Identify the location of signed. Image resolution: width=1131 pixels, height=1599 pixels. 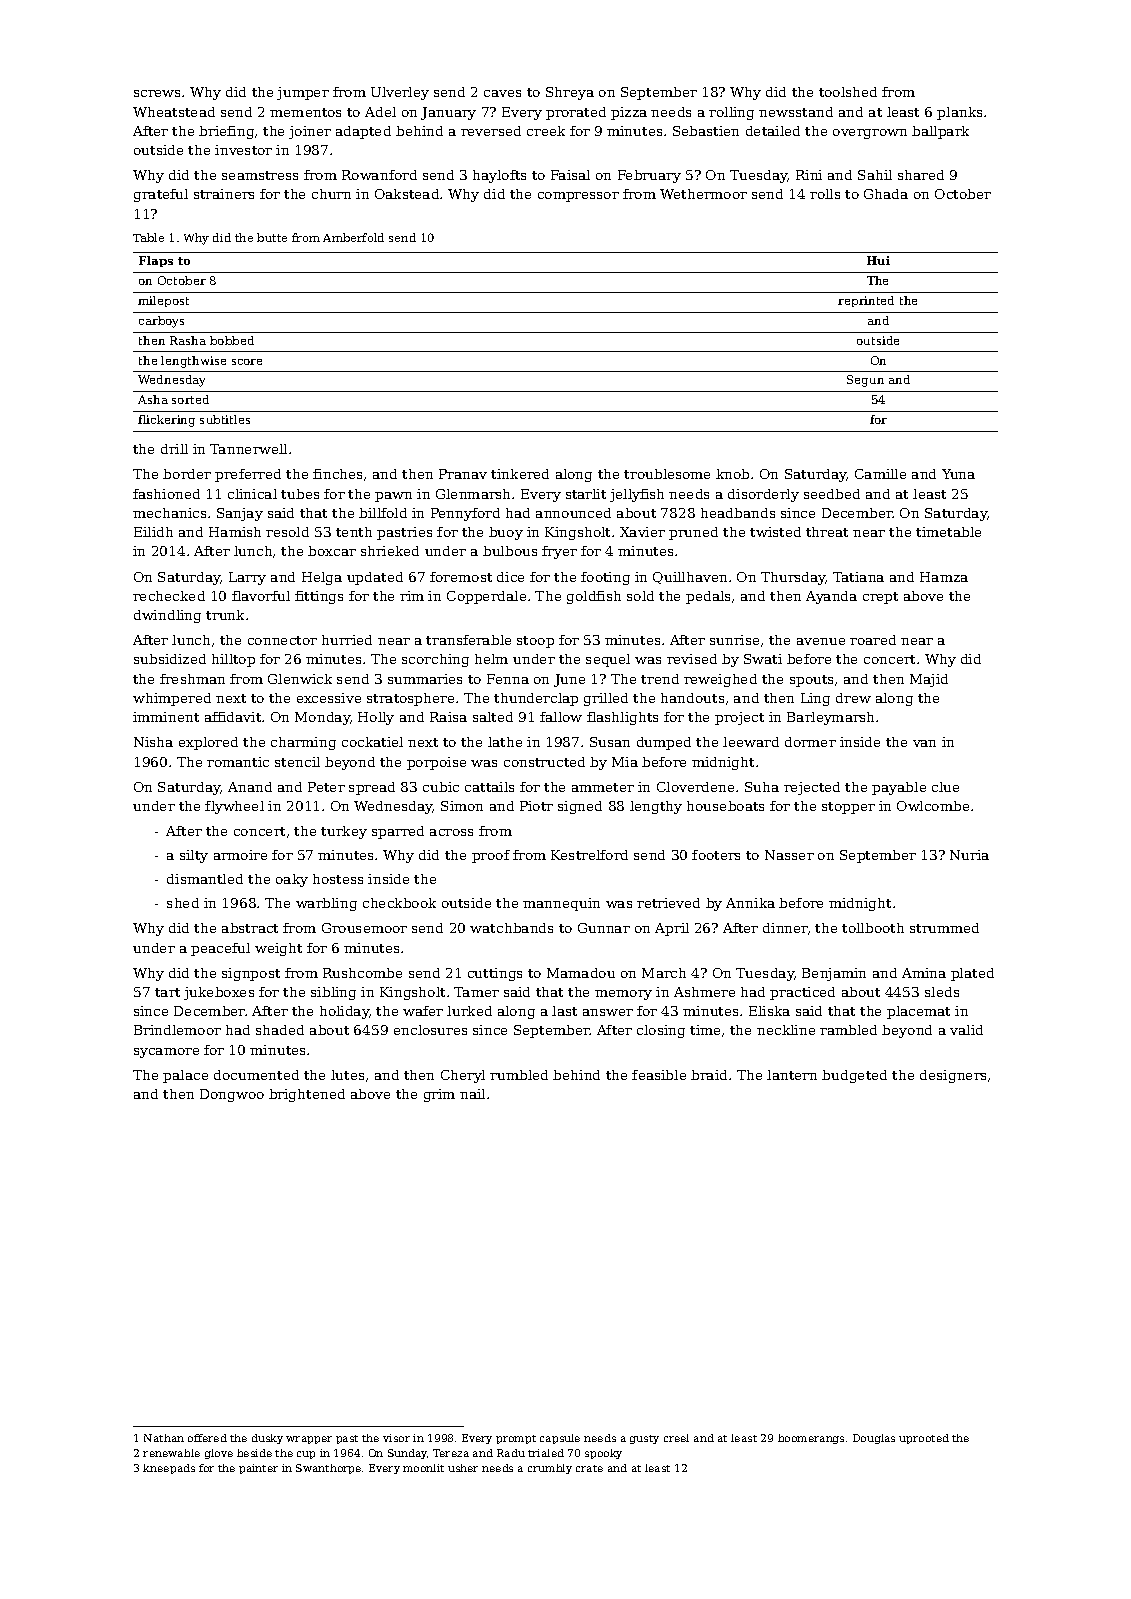
(580, 807).
